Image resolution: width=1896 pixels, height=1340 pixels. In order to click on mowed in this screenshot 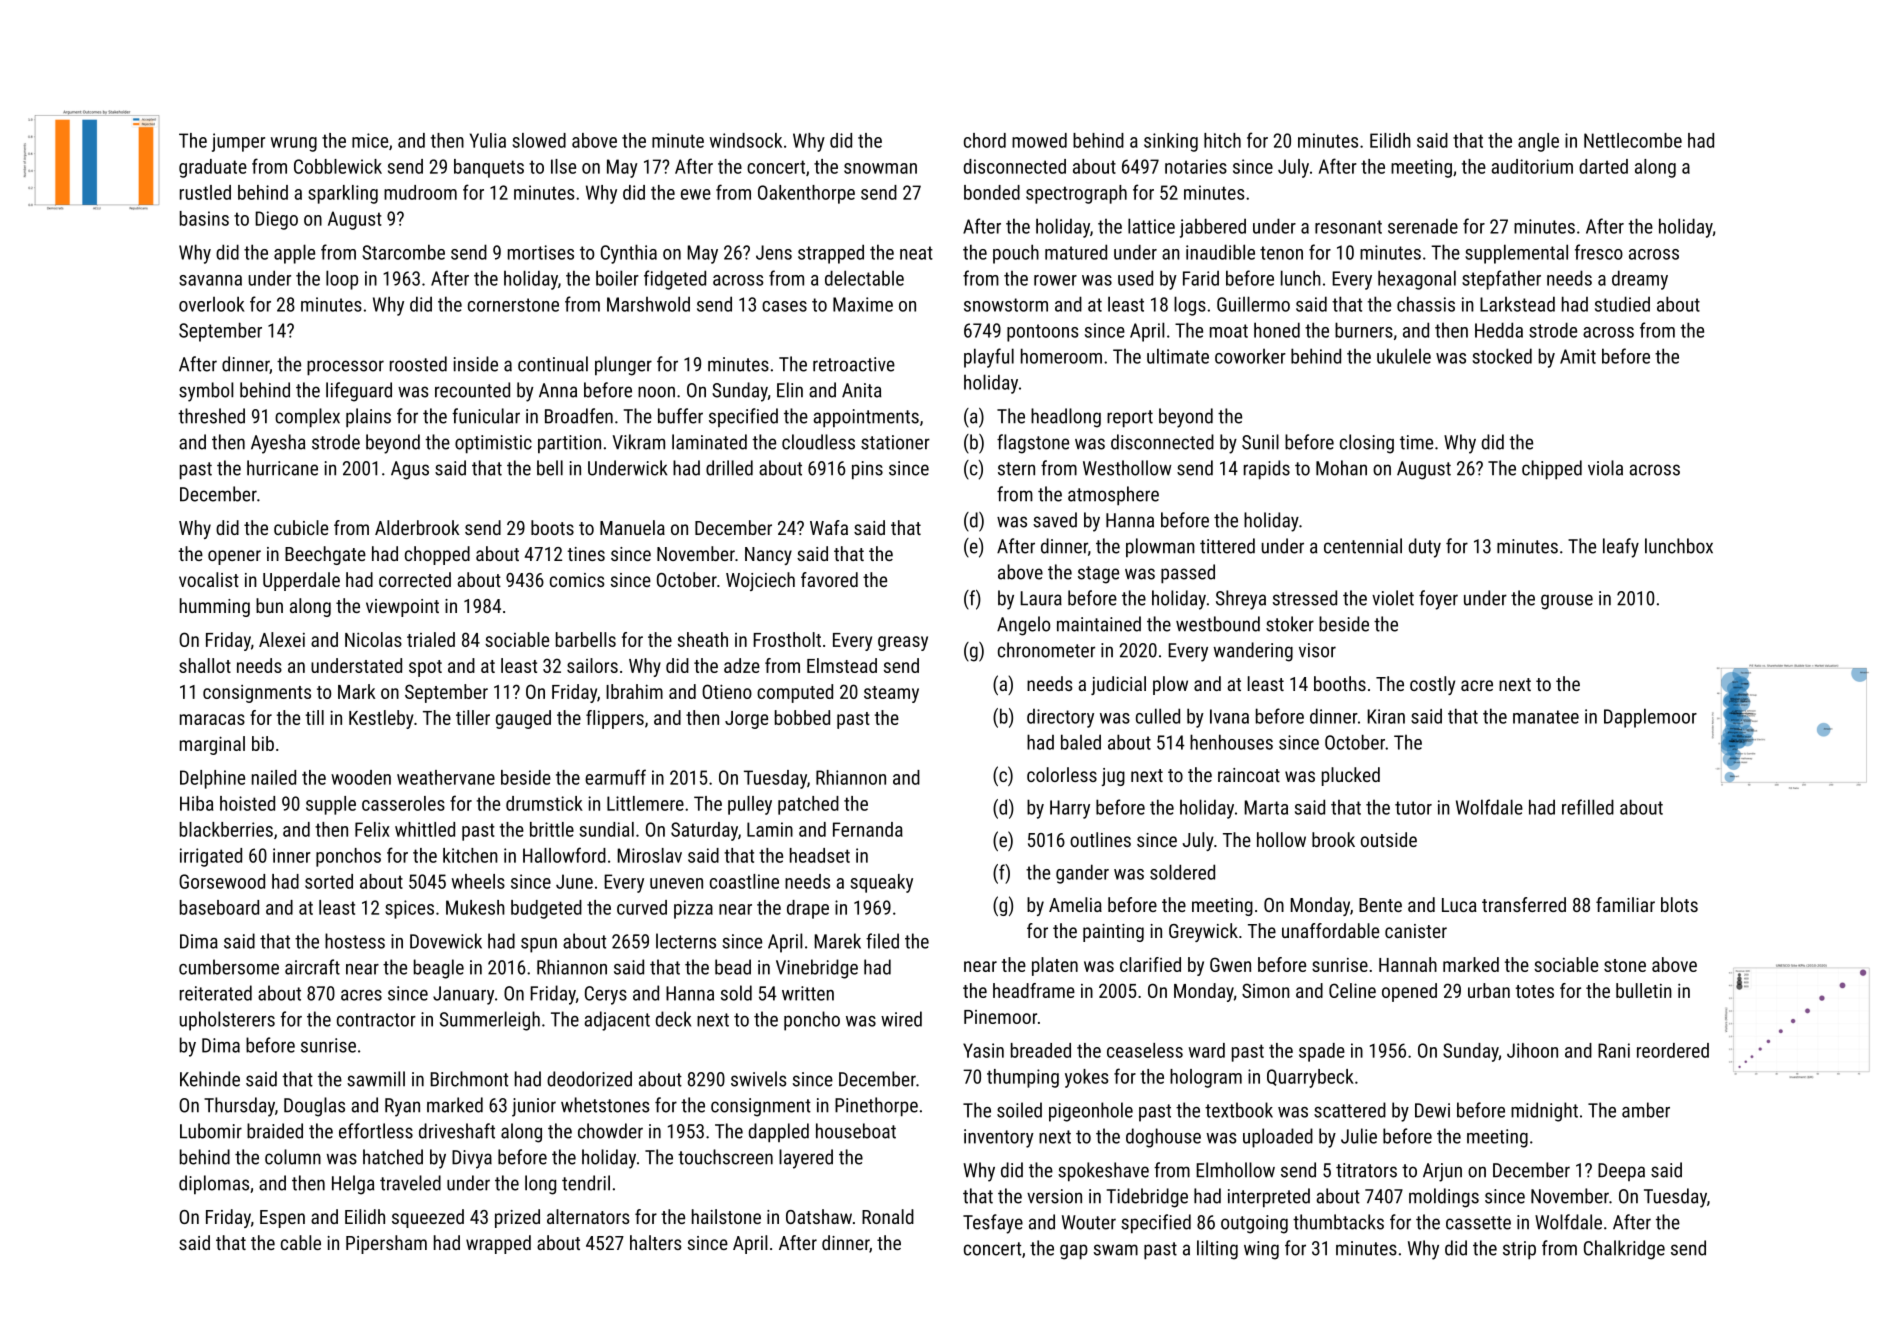, I will do `click(1039, 140)`.
